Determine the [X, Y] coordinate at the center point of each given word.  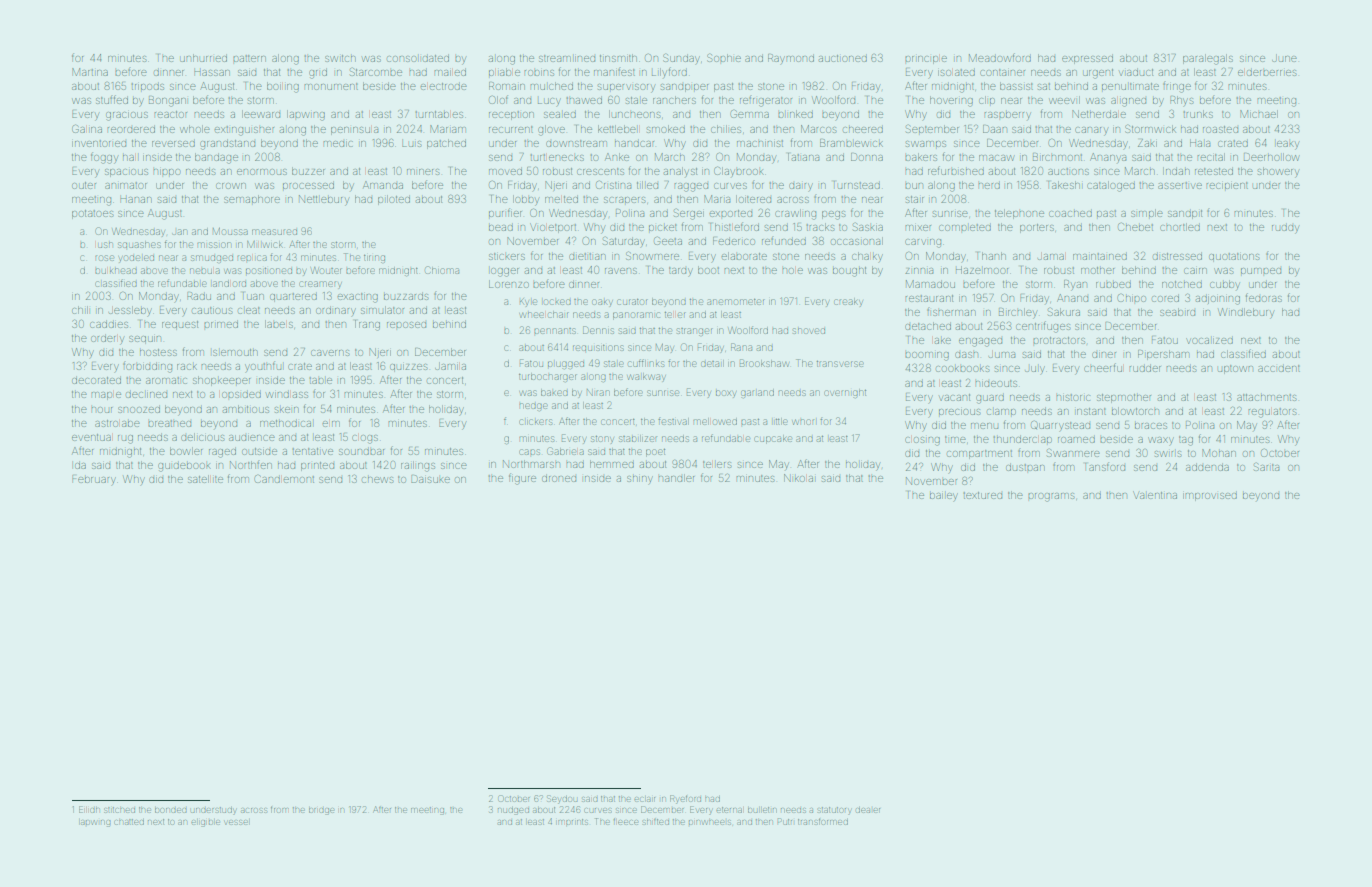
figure [522, 479]
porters [1037, 228]
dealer [868, 810]
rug [125, 439]
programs [1051, 497]
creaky [848, 302]
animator [126, 185]
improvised [1210, 497]
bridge [321, 811]
